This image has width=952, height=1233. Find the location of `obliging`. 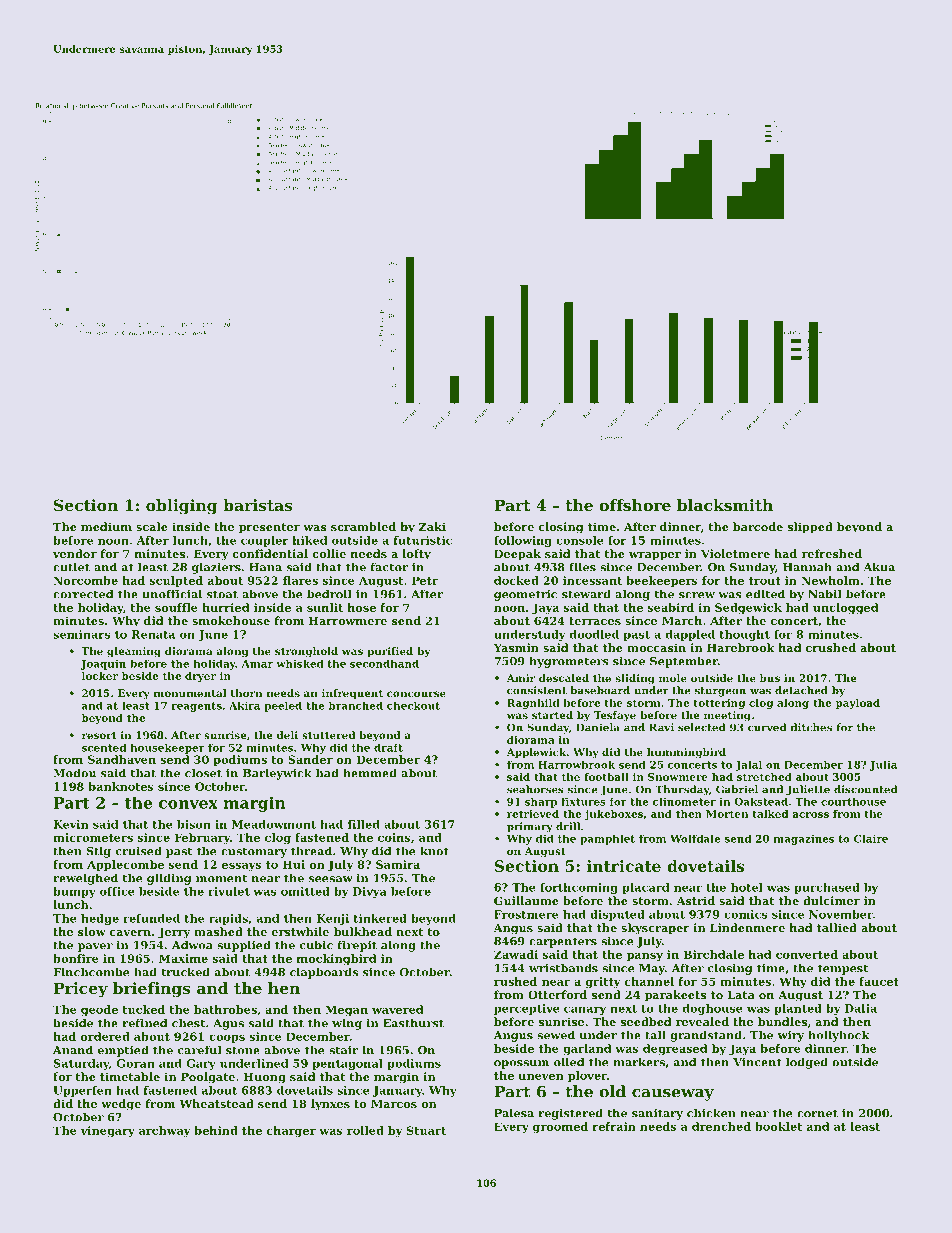

obliging is located at coordinates (181, 507).
